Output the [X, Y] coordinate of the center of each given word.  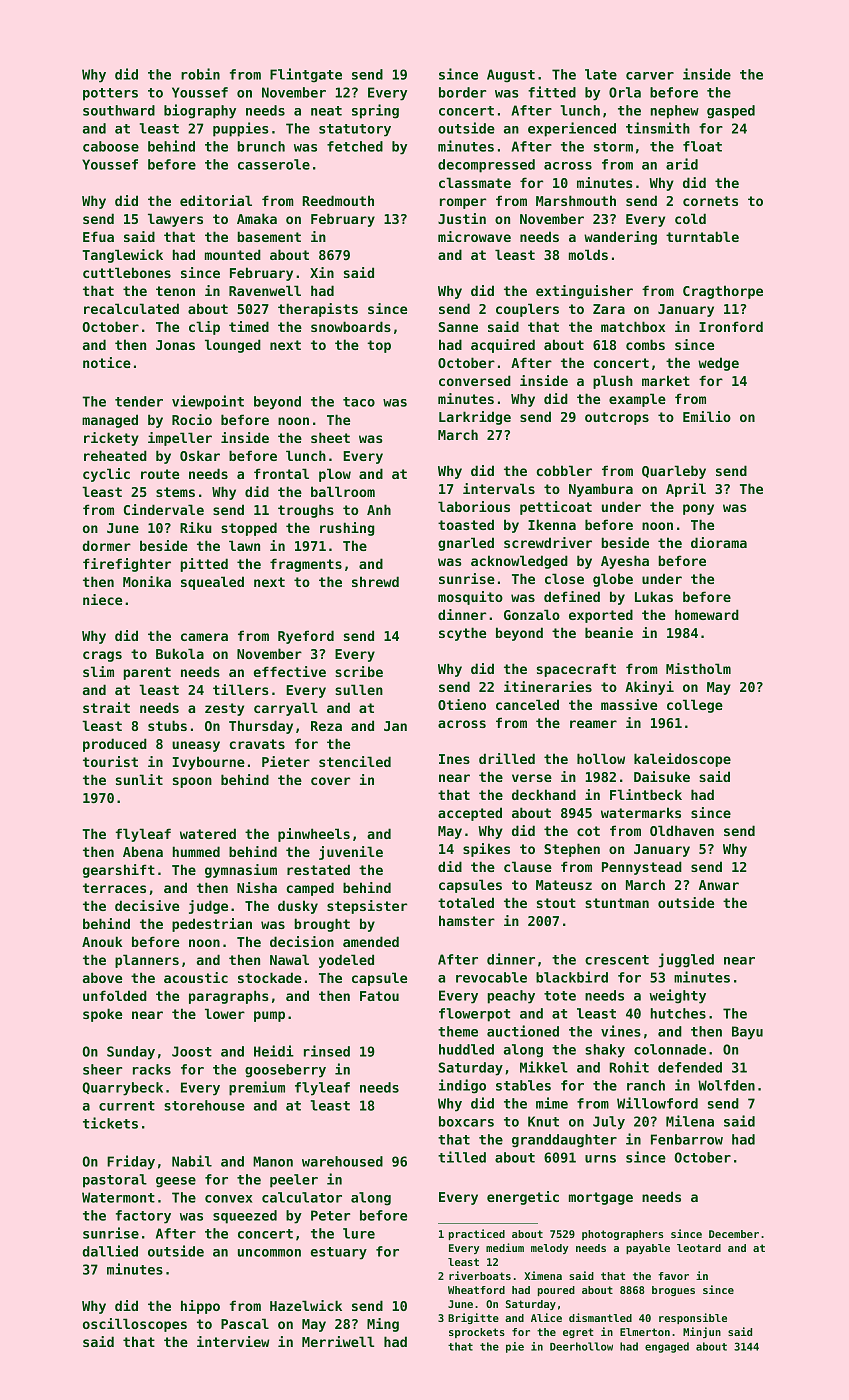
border [462, 92]
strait [106, 707]
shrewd [375, 581]
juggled [686, 960]
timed [249, 326]
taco [359, 402]
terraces [114, 888]
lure [359, 1233]
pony [698, 509]
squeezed [245, 1217]
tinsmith [658, 128]
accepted [470, 814]
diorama [719, 542]
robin [200, 74]
